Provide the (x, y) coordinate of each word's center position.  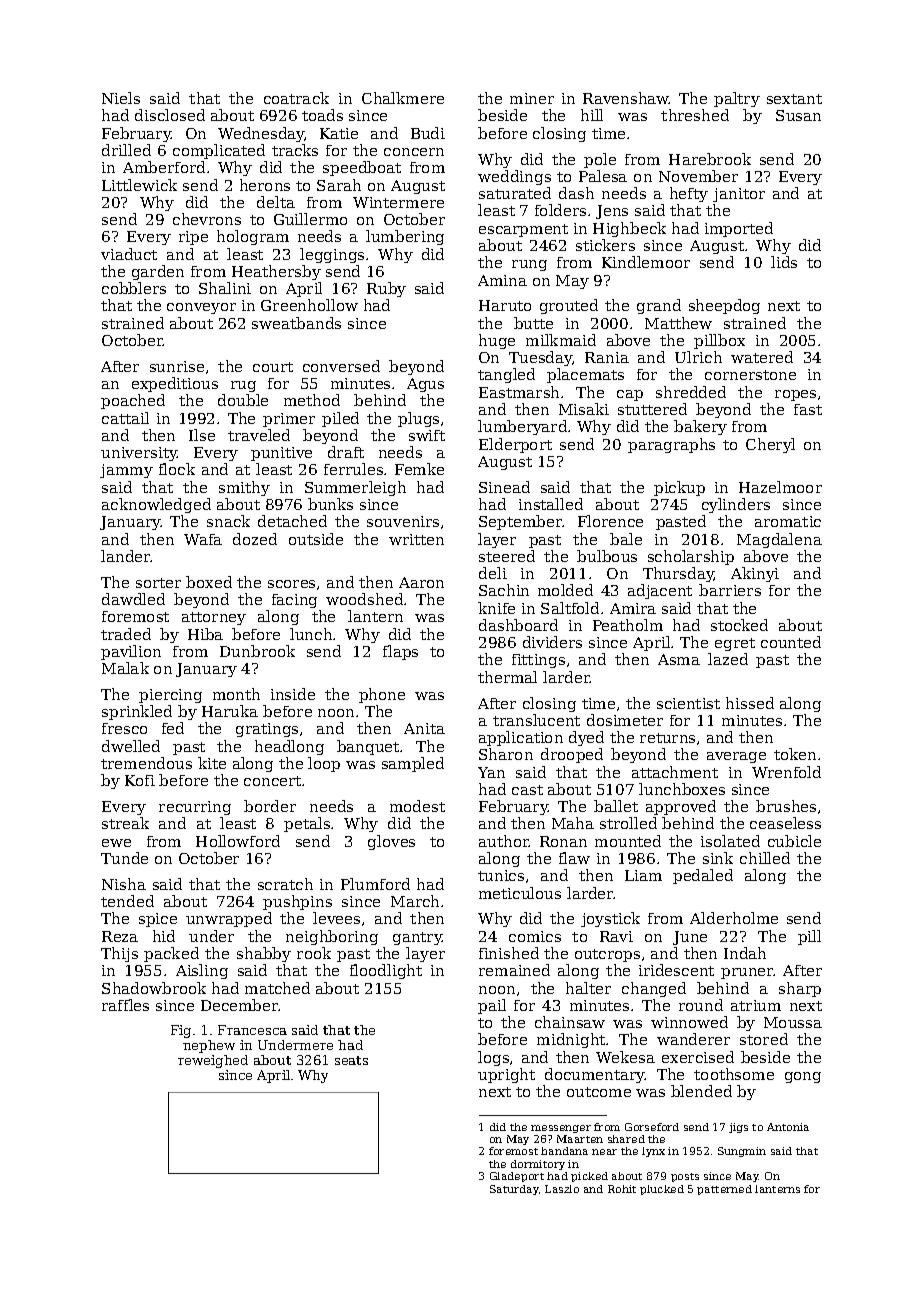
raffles (125, 1005)
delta (276, 202)
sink (718, 858)
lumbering (405, 237)
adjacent (660, 591)
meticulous (520, 893)
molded (565, 590)
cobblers (134, 288)
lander (126, 556)
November (698, 176)
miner (532, 98)
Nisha (124, 884)
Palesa (603, 176)
